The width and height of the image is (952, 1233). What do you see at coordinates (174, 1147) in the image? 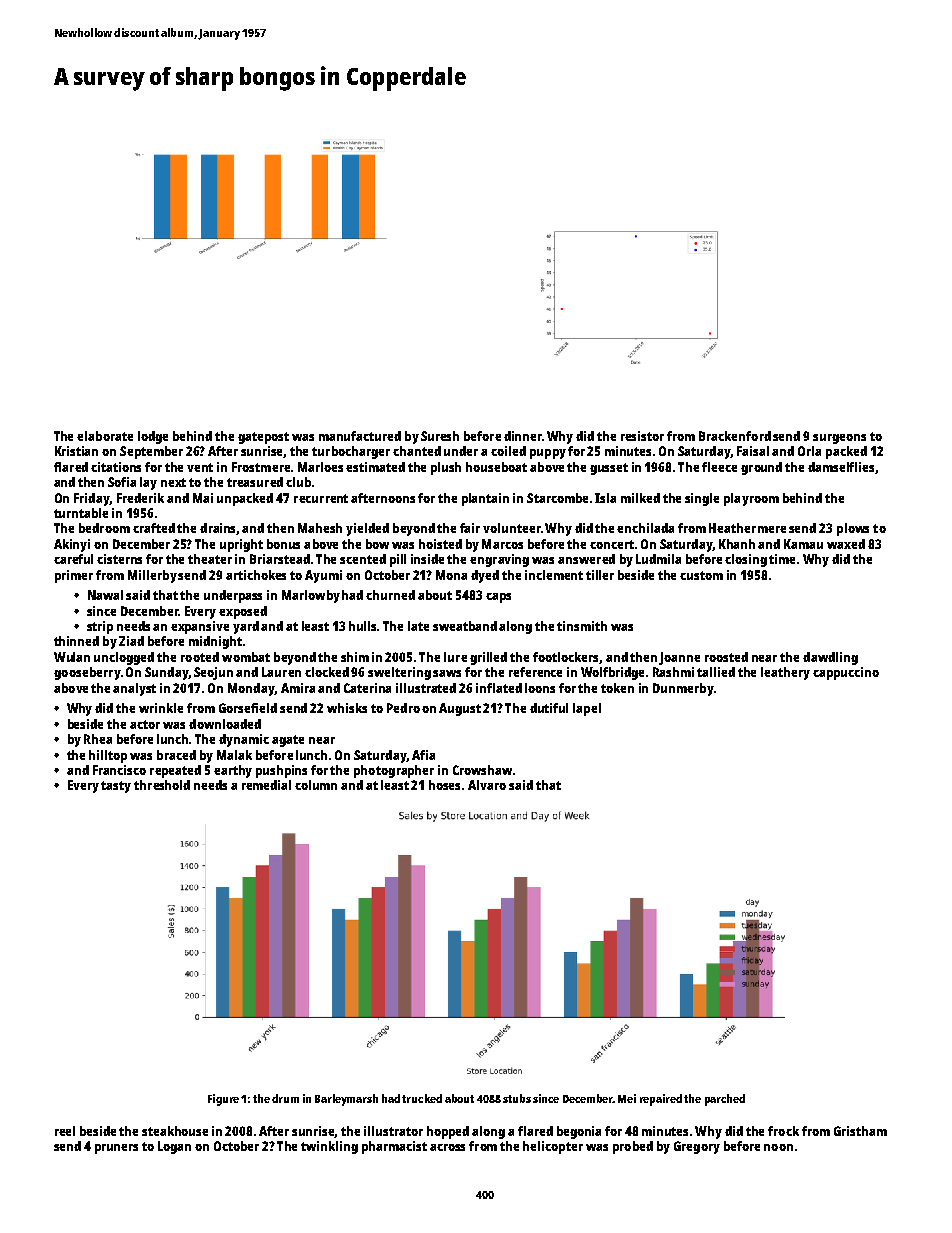
I see `Logan` at bounding box center [174, 1147].
